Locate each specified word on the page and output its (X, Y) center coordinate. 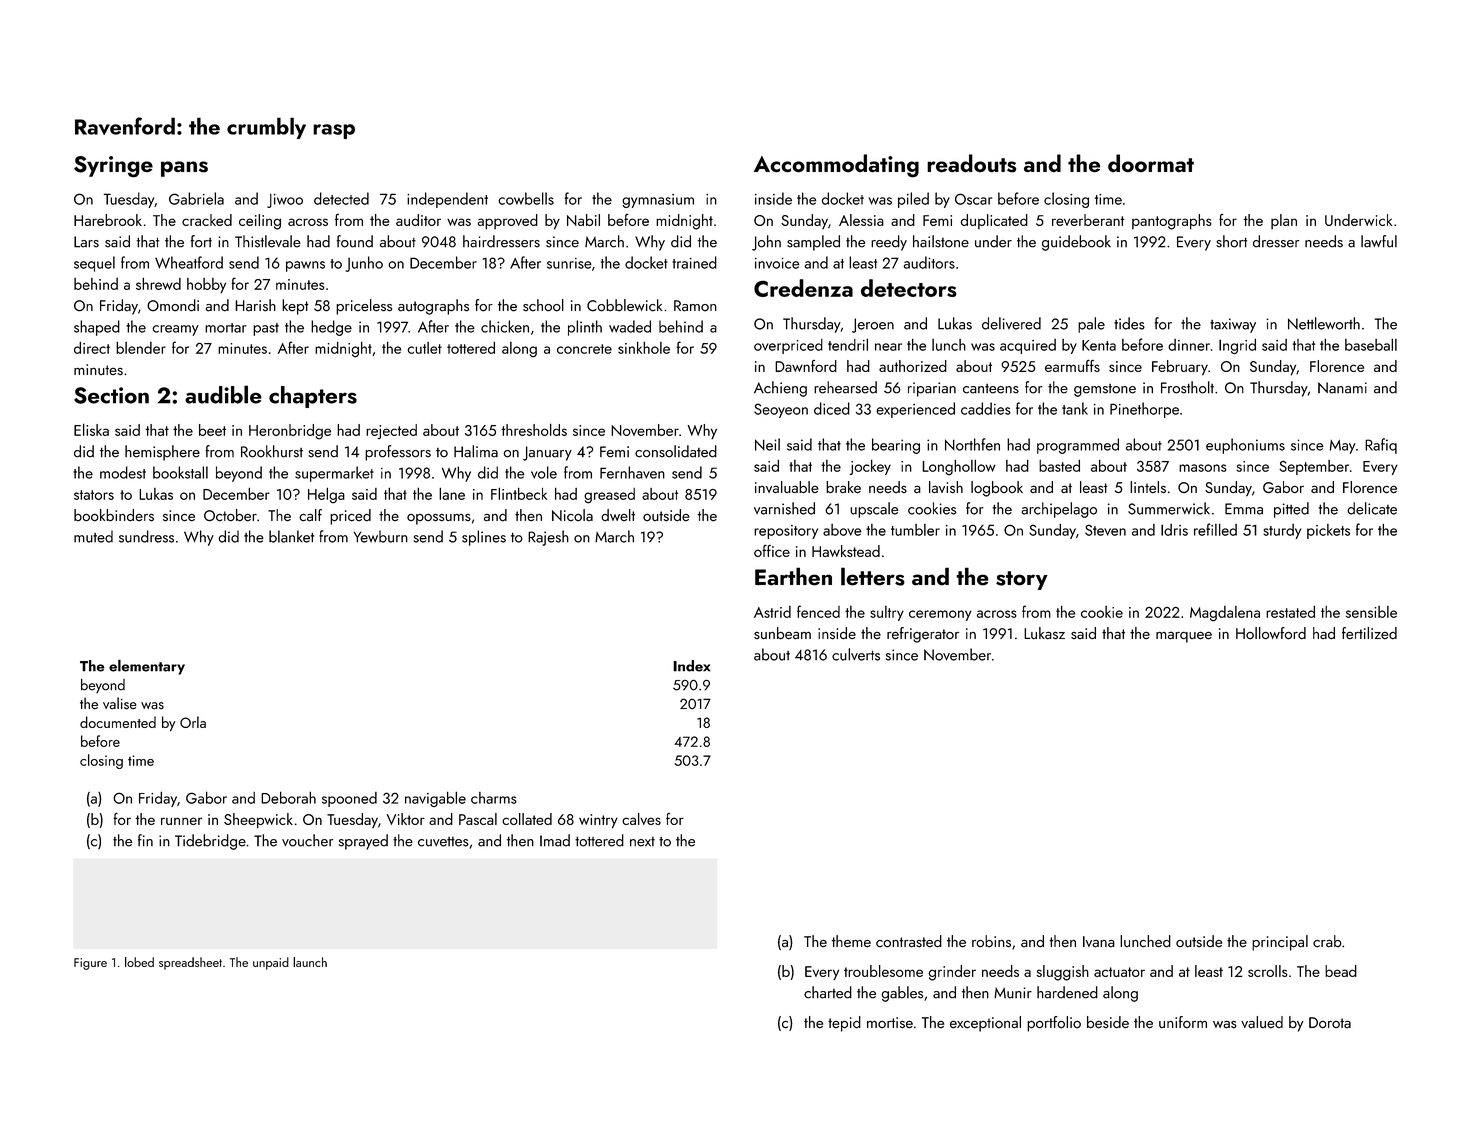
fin (145, 840)
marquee (1184, 637)
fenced (818, 611)
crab (1327, 941)
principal (1280, 943)
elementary (147, 667)
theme (851, 941)
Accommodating (836, 166)
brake (843, 487)
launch (310, 962)
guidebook (1076, 243)
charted (828, 992)
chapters (313, 397)
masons (1203, 468)
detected (341, 198)
